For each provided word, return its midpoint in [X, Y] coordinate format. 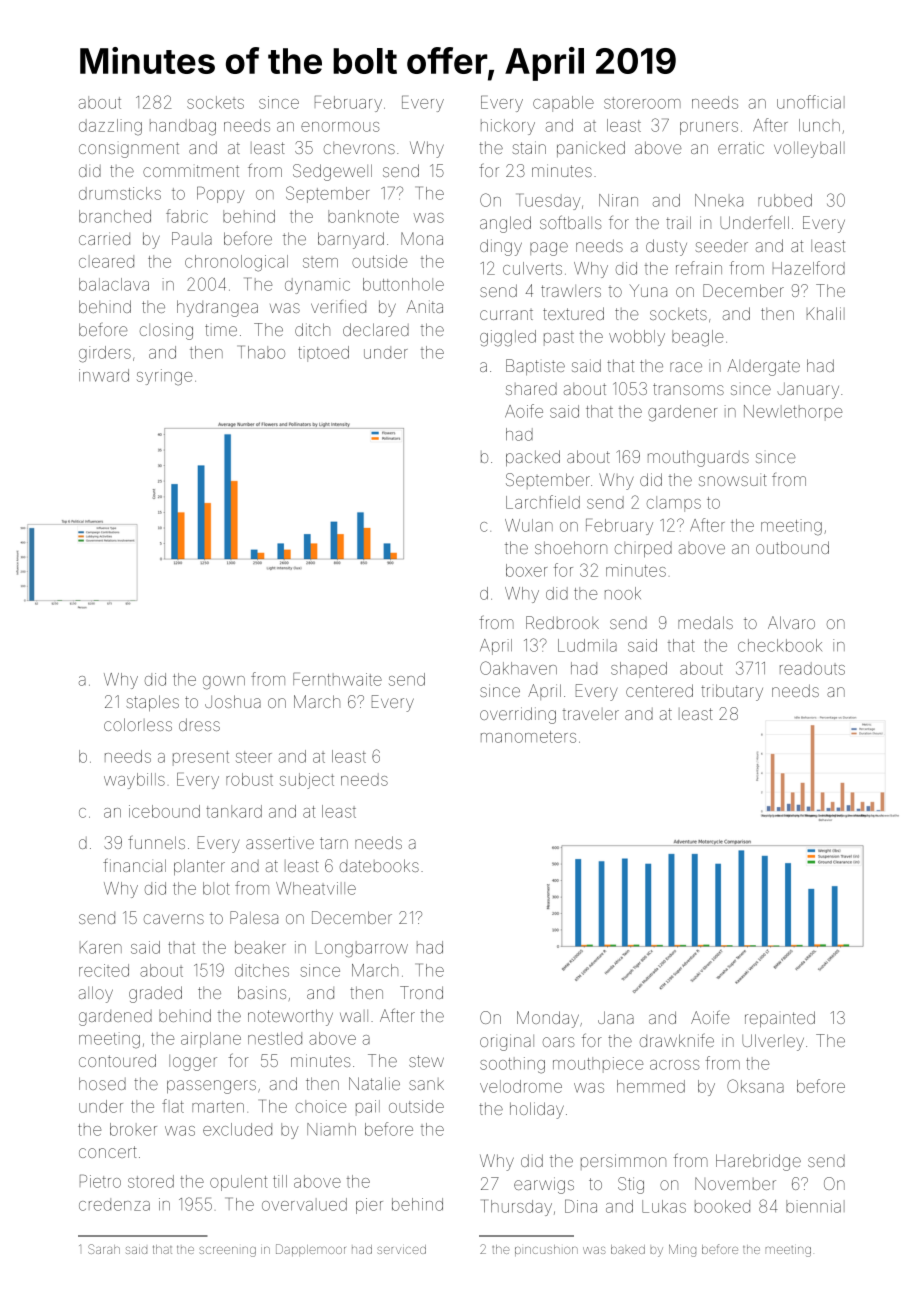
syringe [164, 377]
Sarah [104, 1249]
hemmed [651, 1086]
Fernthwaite [337, 679]
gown [224, 683]
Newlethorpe [793, 413]
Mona [422, 238]
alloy [96, 994]
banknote [363, 216]
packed [533, 458]
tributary [732, 692]
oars [559, 1042]
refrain [699, 268]
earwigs [544, 1185]
